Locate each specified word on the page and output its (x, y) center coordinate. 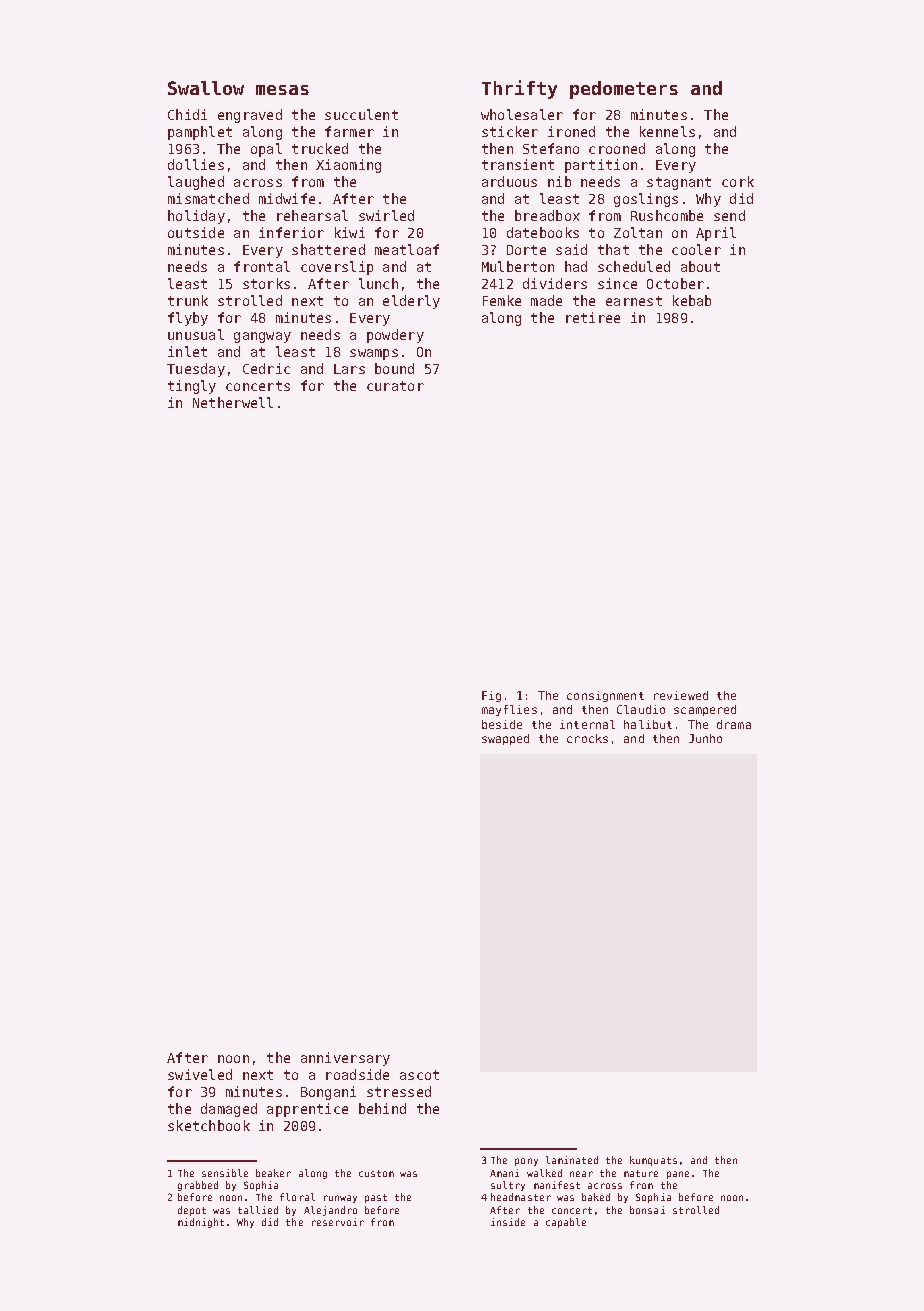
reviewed (681, 695)
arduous (509, 181)
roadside (357, 1074)
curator (395, 386)
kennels (667, 131)
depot (192, 1211)
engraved (250, 116)
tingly (192, 387)
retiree (593, 317)
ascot (419, 1075)
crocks (587, 738)
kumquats (653, 1161)
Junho (705, 738)
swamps (374, 354)
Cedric (266, 368)
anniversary (345, 1059)
